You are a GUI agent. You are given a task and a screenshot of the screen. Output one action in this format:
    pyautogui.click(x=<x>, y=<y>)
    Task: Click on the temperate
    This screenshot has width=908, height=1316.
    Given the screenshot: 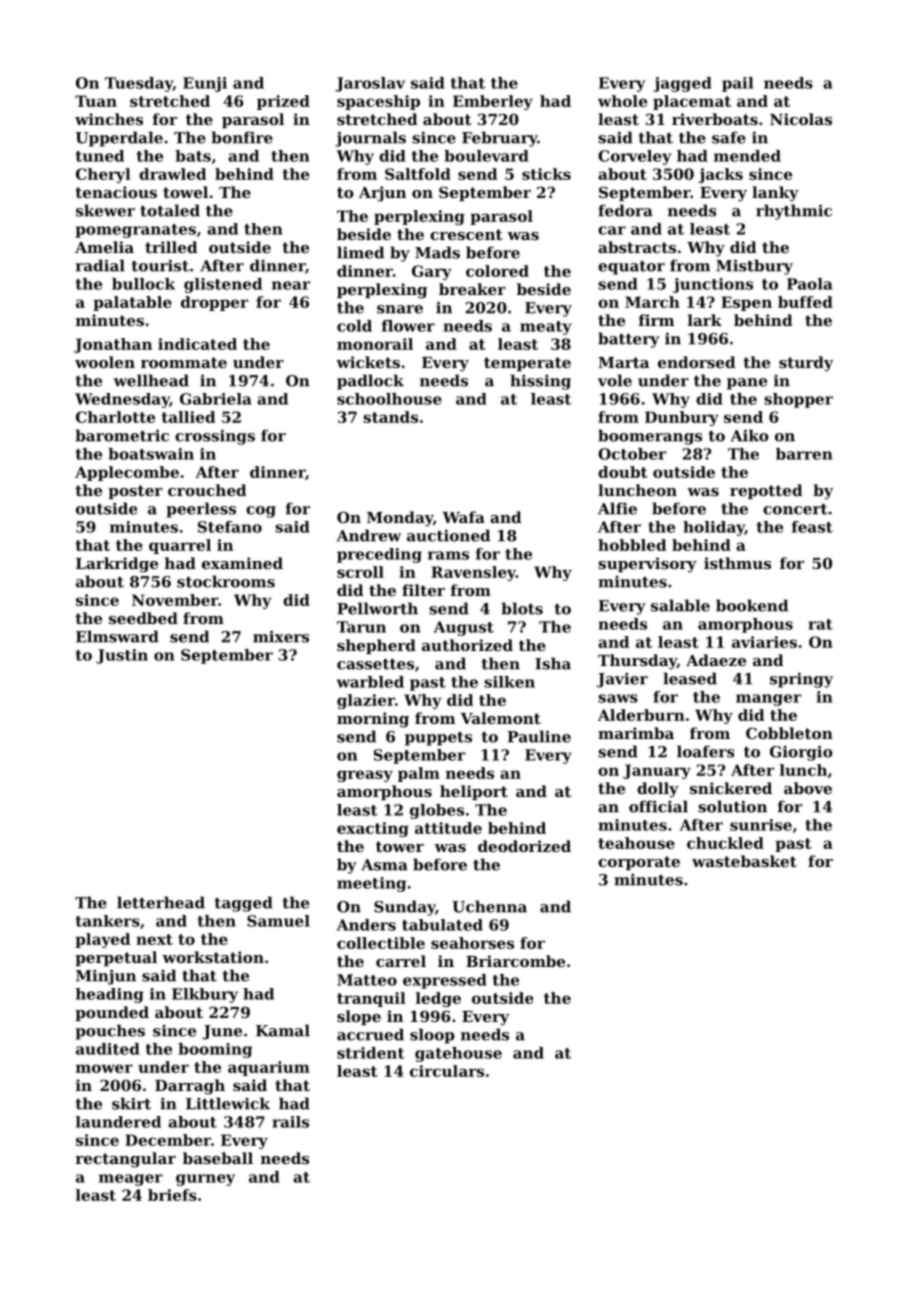 What is the action you would take?
    pyautogui.click(x=527, y=364)
